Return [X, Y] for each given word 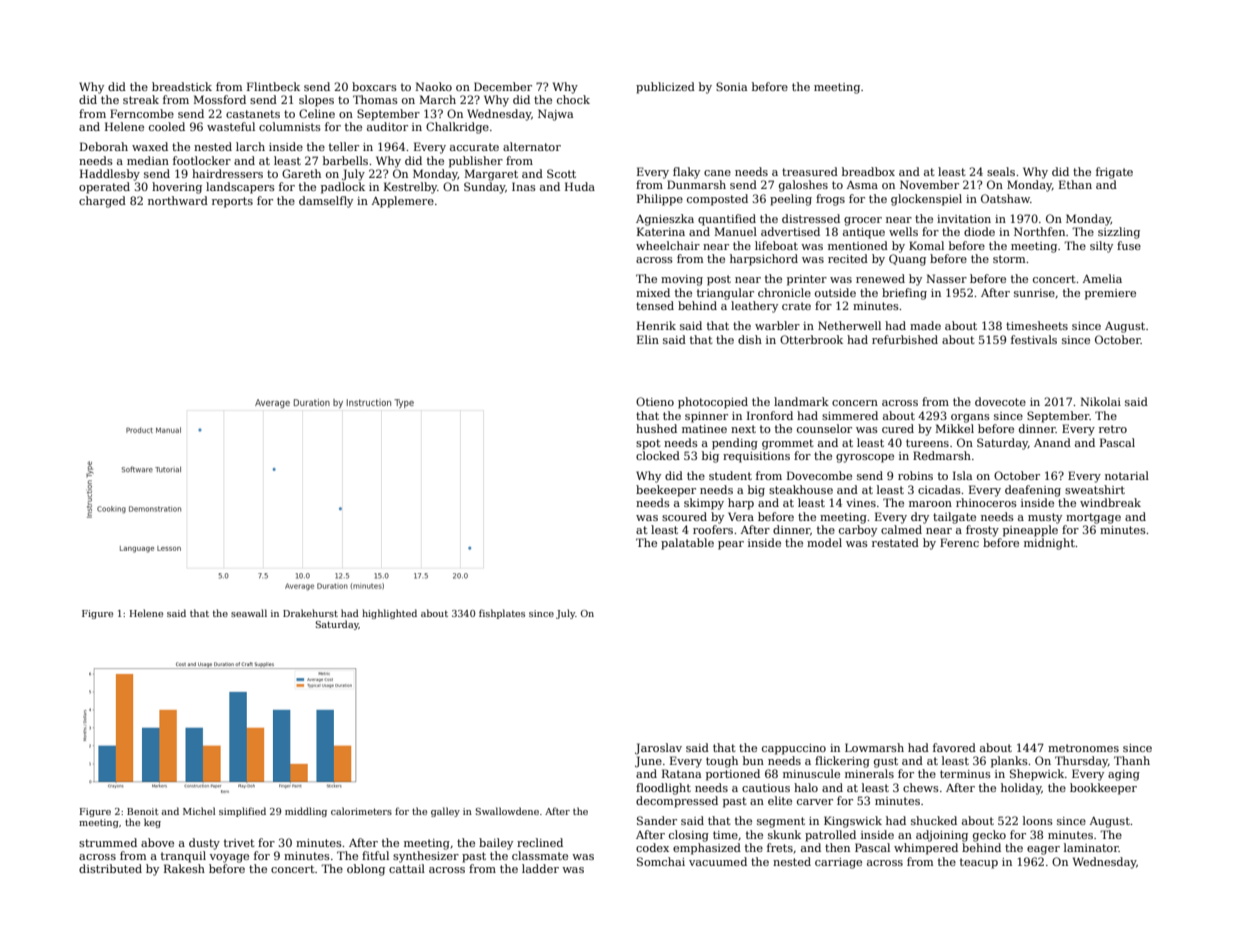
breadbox [868, 171]
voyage [229, 858]
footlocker [202, 160]
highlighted [389, 614]
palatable [687, 544]
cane [717, 173]
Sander [657, 820]
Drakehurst [310, 613]
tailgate [954, 518]
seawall [249, 613]
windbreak [1110, 502]
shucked [934, 820]
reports [232, 202]
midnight [1049, 544]
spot [648, 444]
